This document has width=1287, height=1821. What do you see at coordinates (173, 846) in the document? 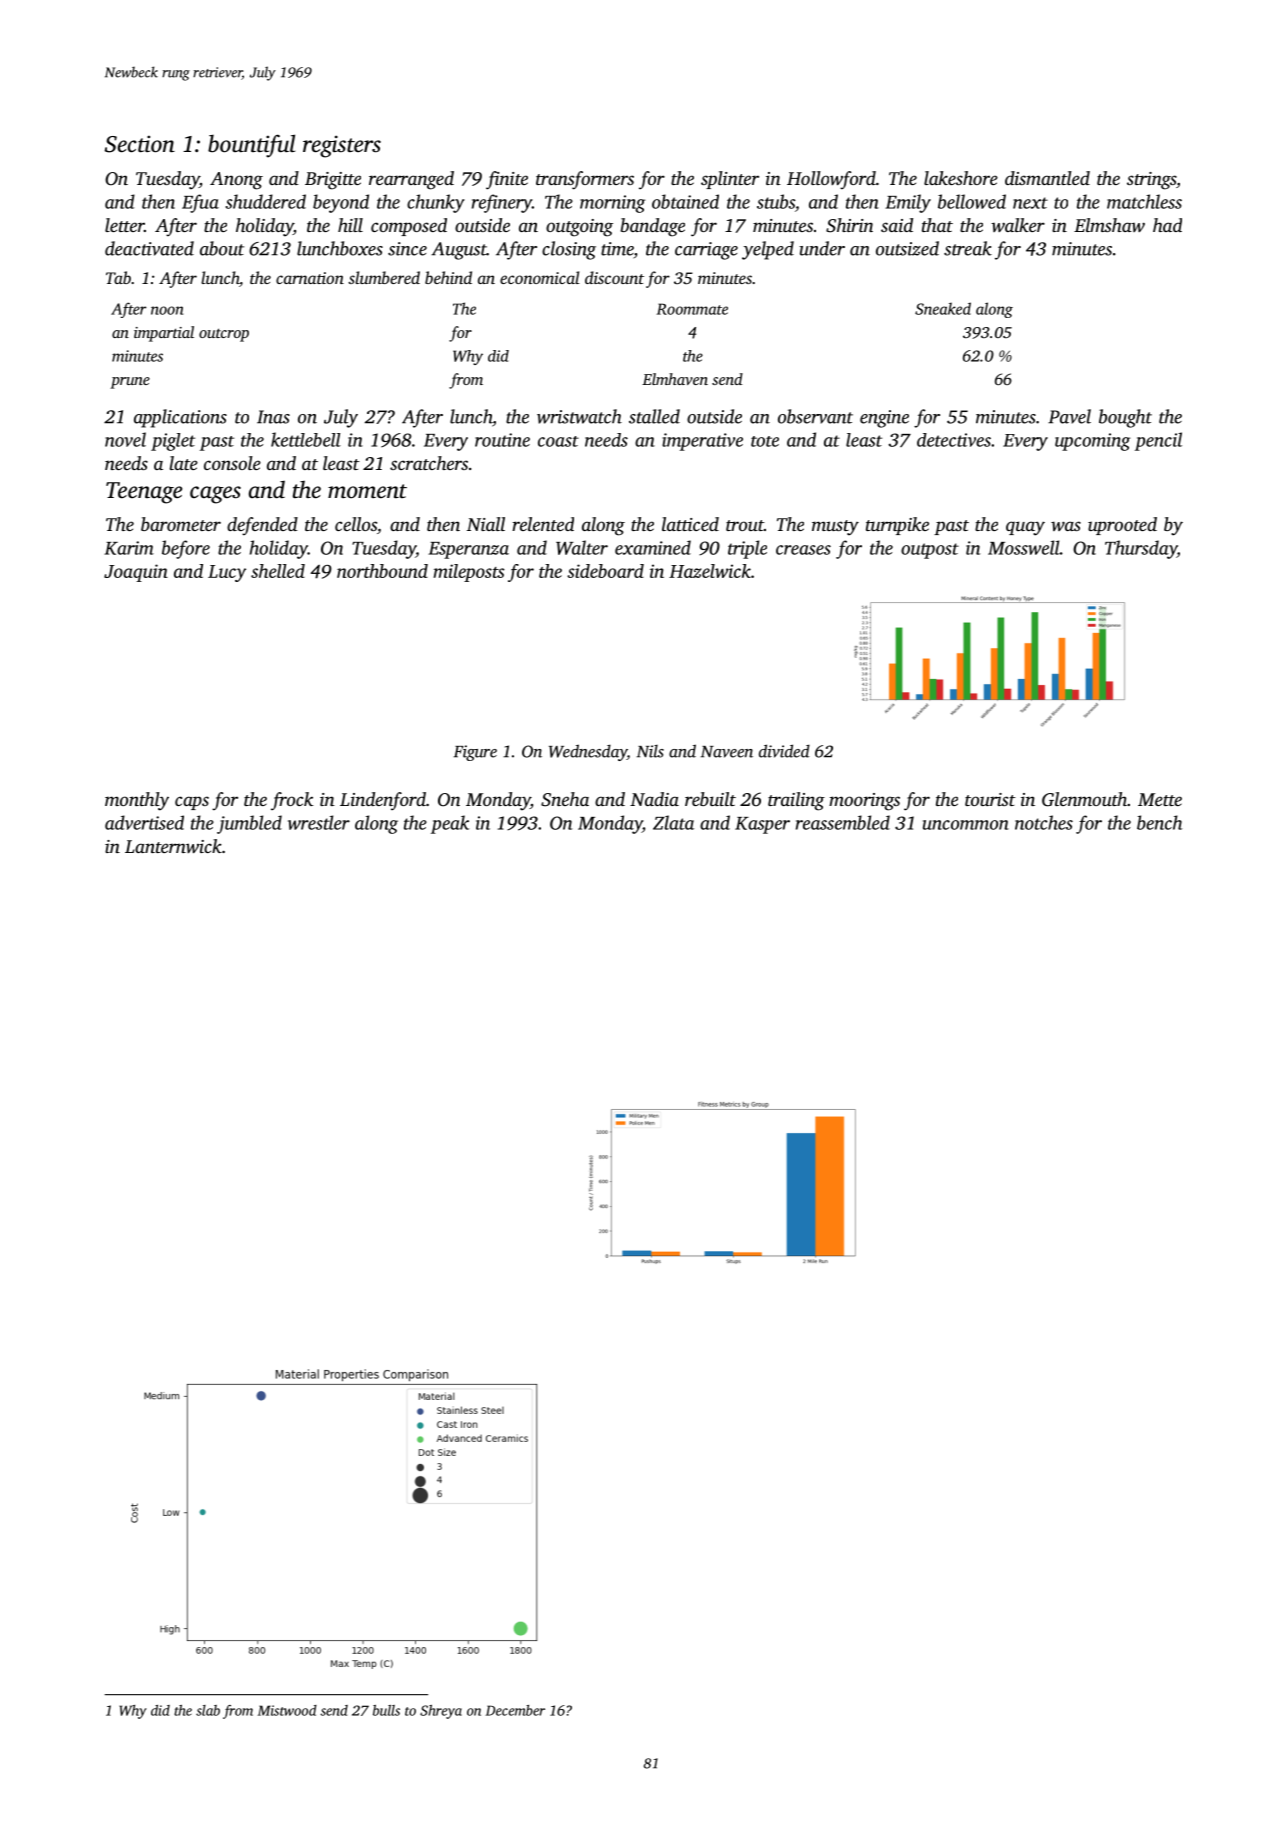
I see `Lanternwick` at bounding box center [173, 846].
